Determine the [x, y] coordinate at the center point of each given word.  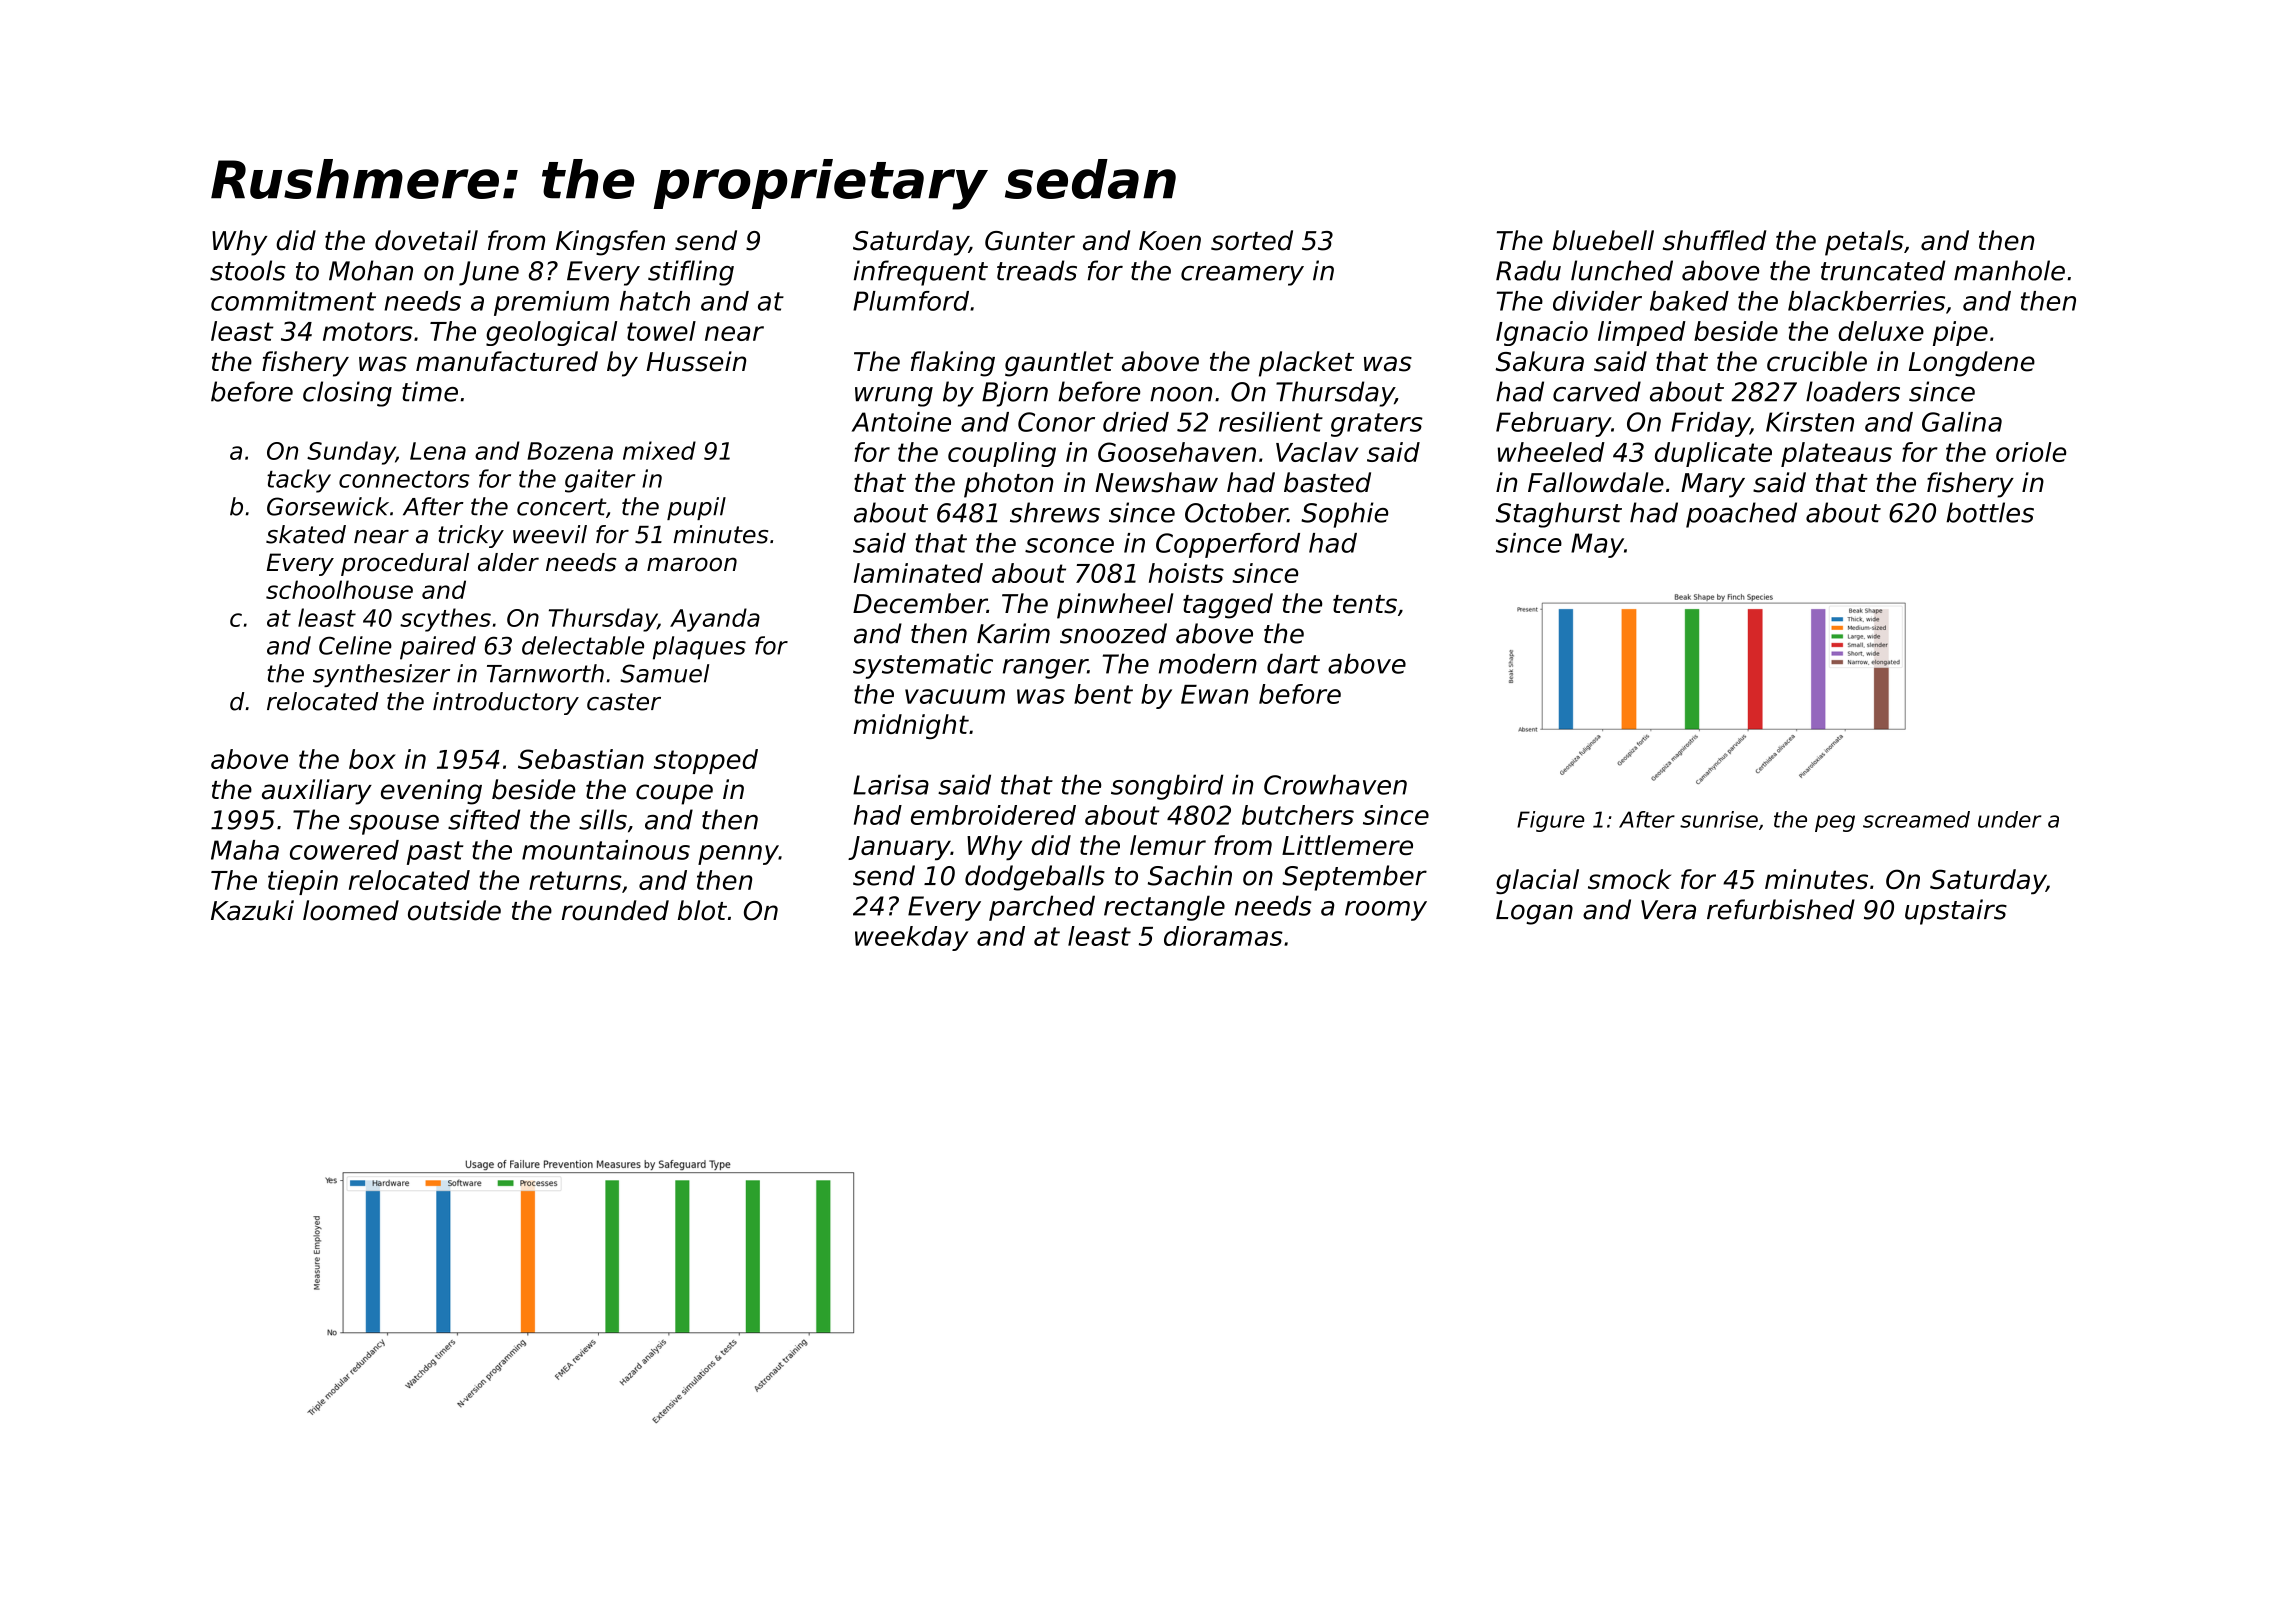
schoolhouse [339, 589]
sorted [1252, 240]
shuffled [1714, 240]
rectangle [1164, 908]
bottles [1990, 512]
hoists [1186, 573]
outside [454, 910]
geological [551, 333]
